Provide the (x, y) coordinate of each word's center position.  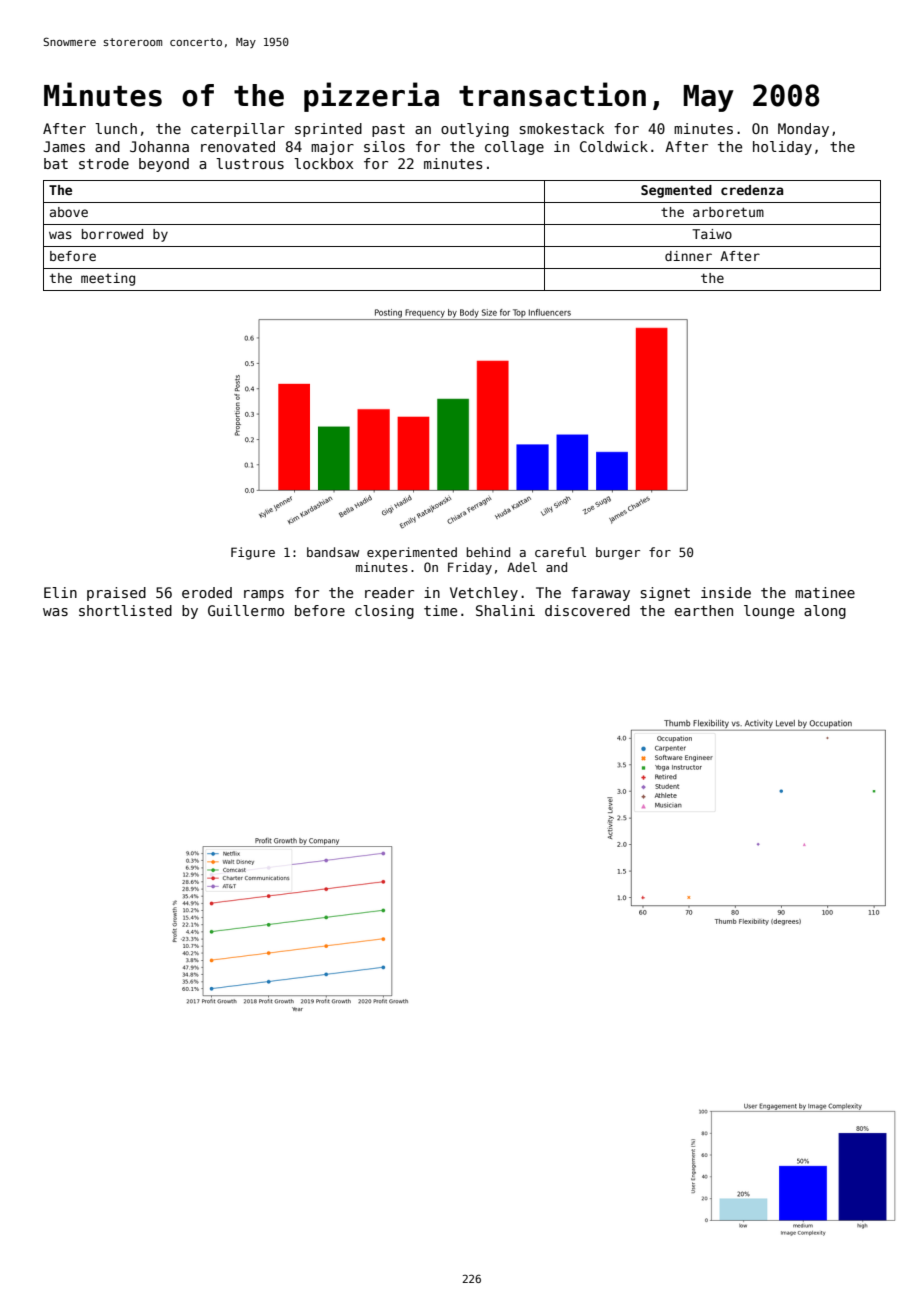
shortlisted (125, 610)
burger (618, 553)
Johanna (159, 146)
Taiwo (712, 234)
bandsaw (333, 552)
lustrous (250, 163)
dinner (688, 256)
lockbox (323, 163)
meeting (108, 279)
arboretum (728, 212)
